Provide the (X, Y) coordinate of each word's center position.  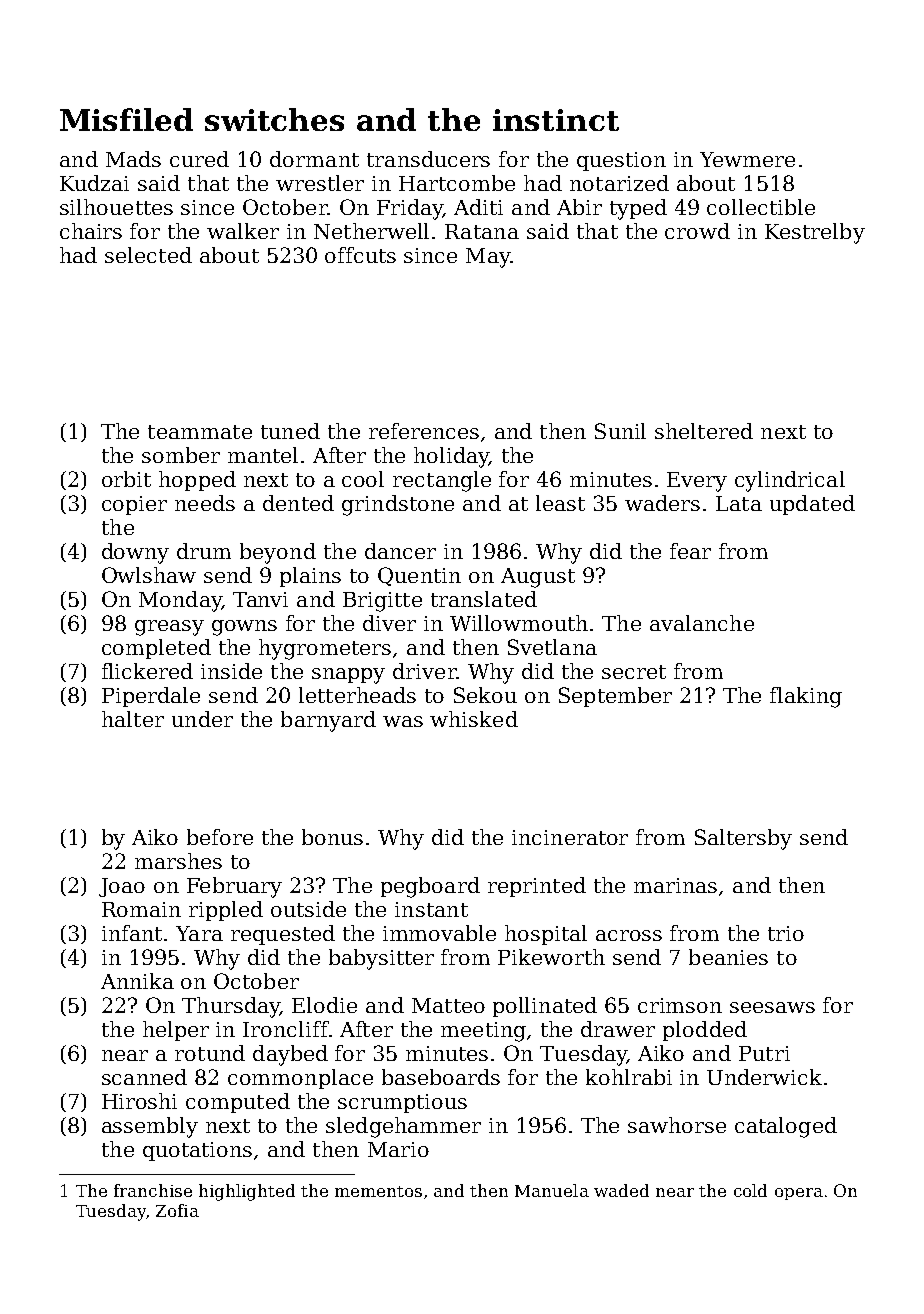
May (488, 258)
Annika (137, 981)
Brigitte (382, 602)
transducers (428, 159)
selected (148, 255)
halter (133, 719)
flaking (806, 697)
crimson (680, 1005)
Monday (180, 601)
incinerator (570, 837)
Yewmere (747, 159)
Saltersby (743, 839)
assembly (150, 1127)
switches (274, 119)
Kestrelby (815, 233)
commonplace (300, 1079)
